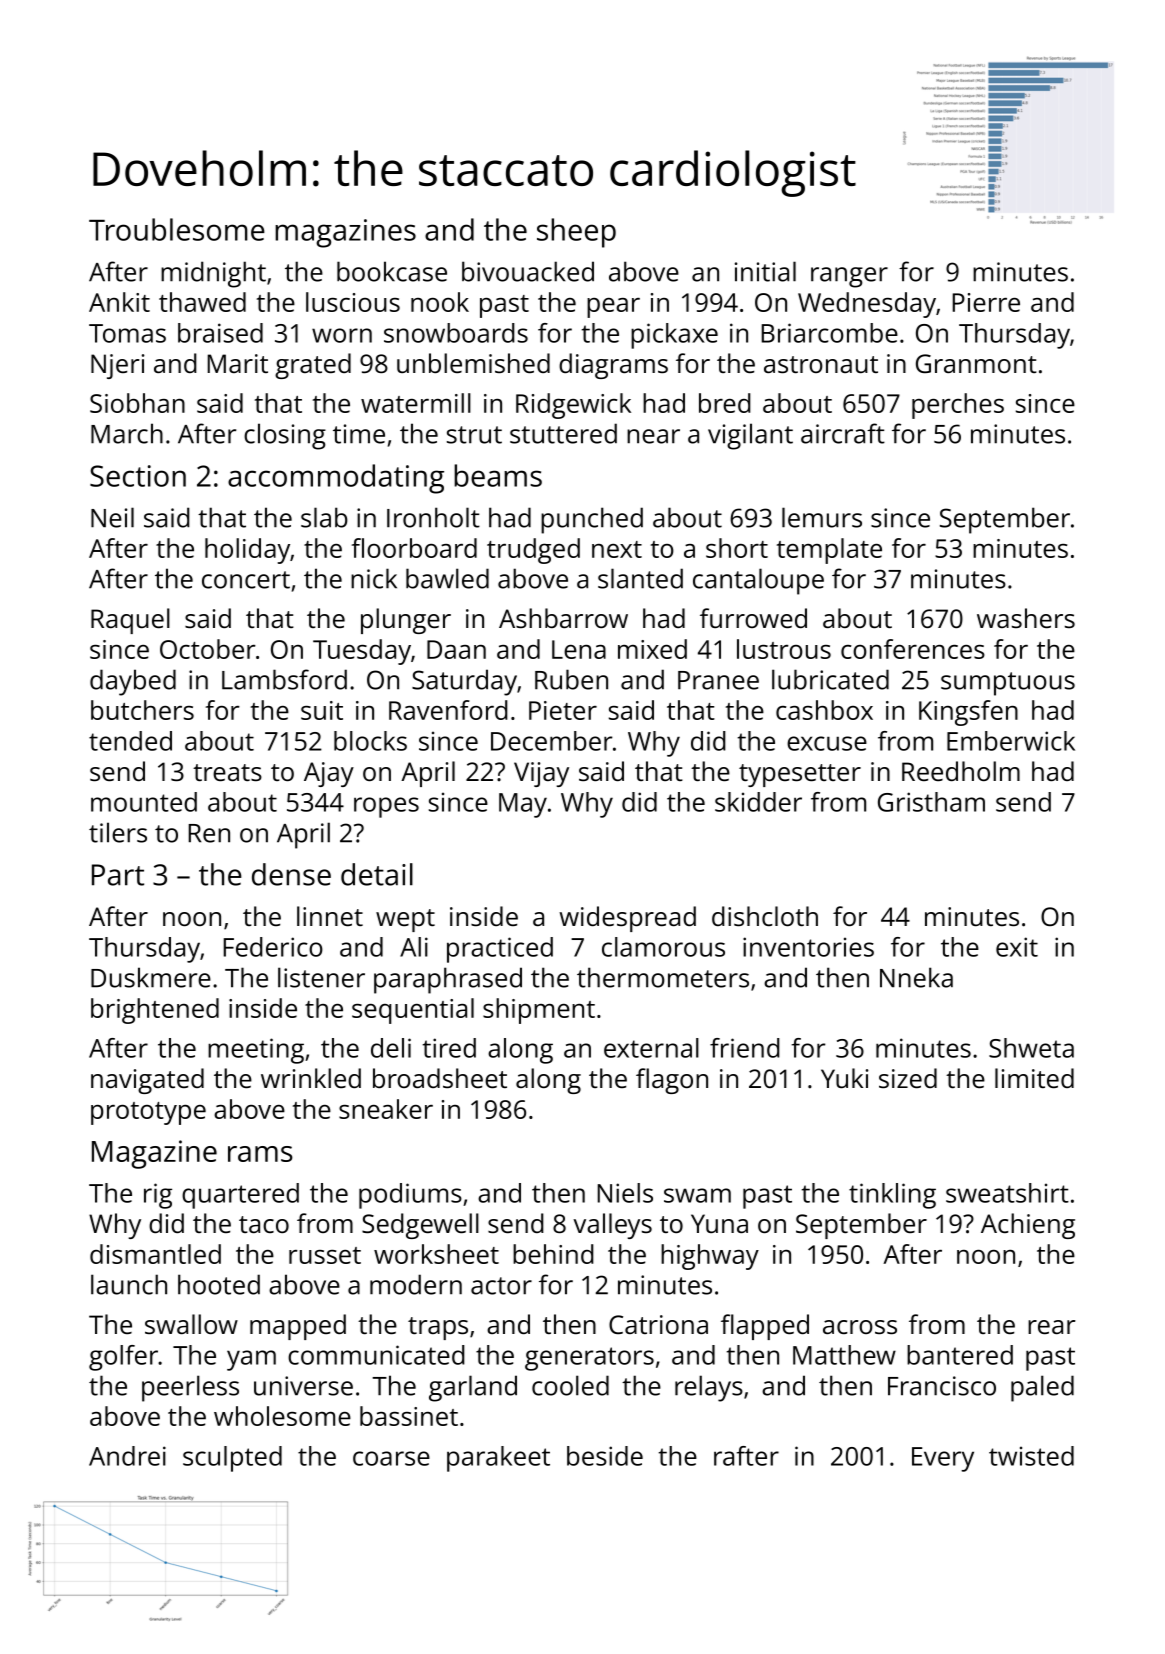  What do you see at coordinates (718, 680) in the screenshot?
I see `Pranee` at bounding box center [718, 680].
